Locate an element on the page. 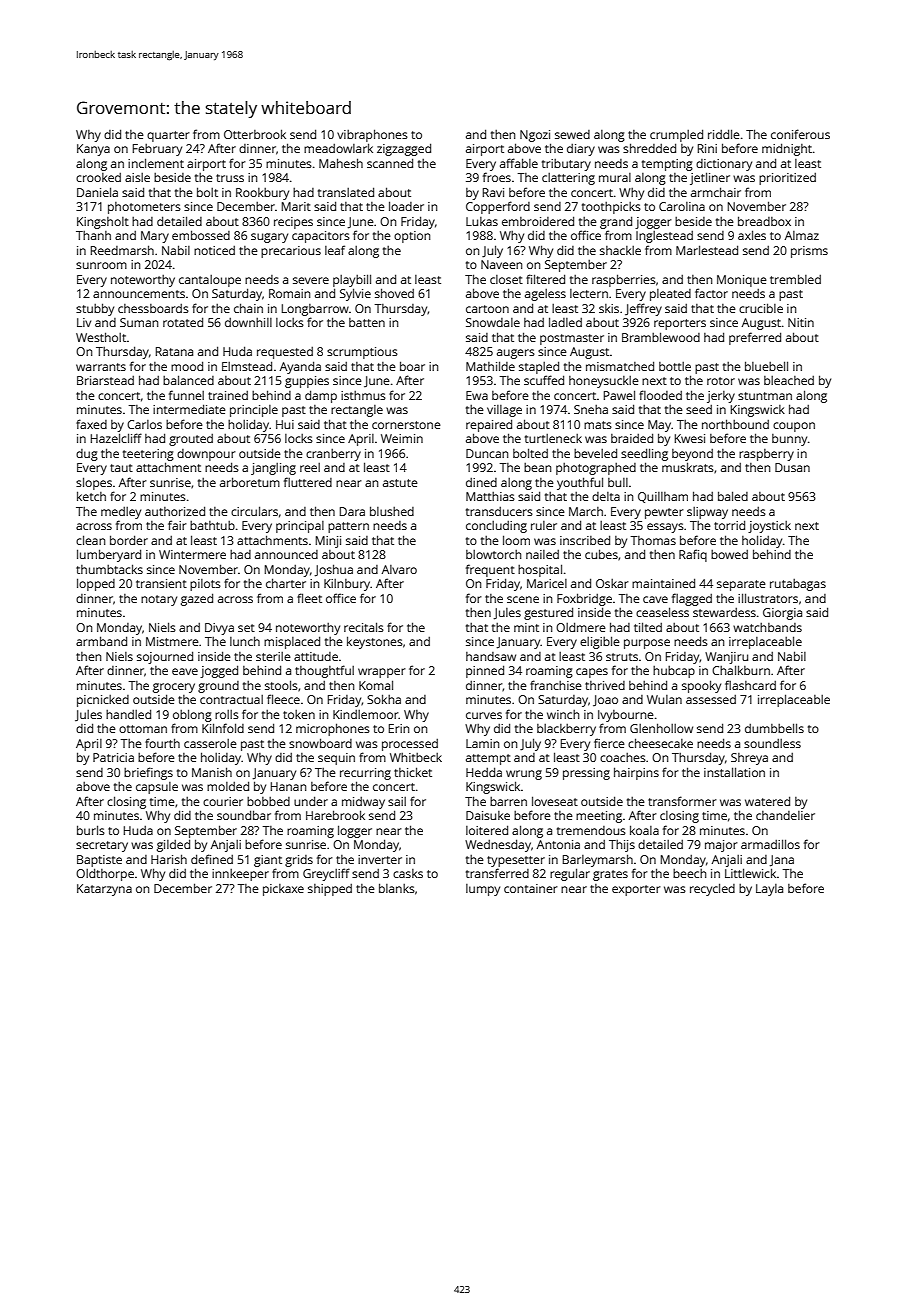 This image has height=1316, width=908. watchbands is located at coordinates (767, 627).
